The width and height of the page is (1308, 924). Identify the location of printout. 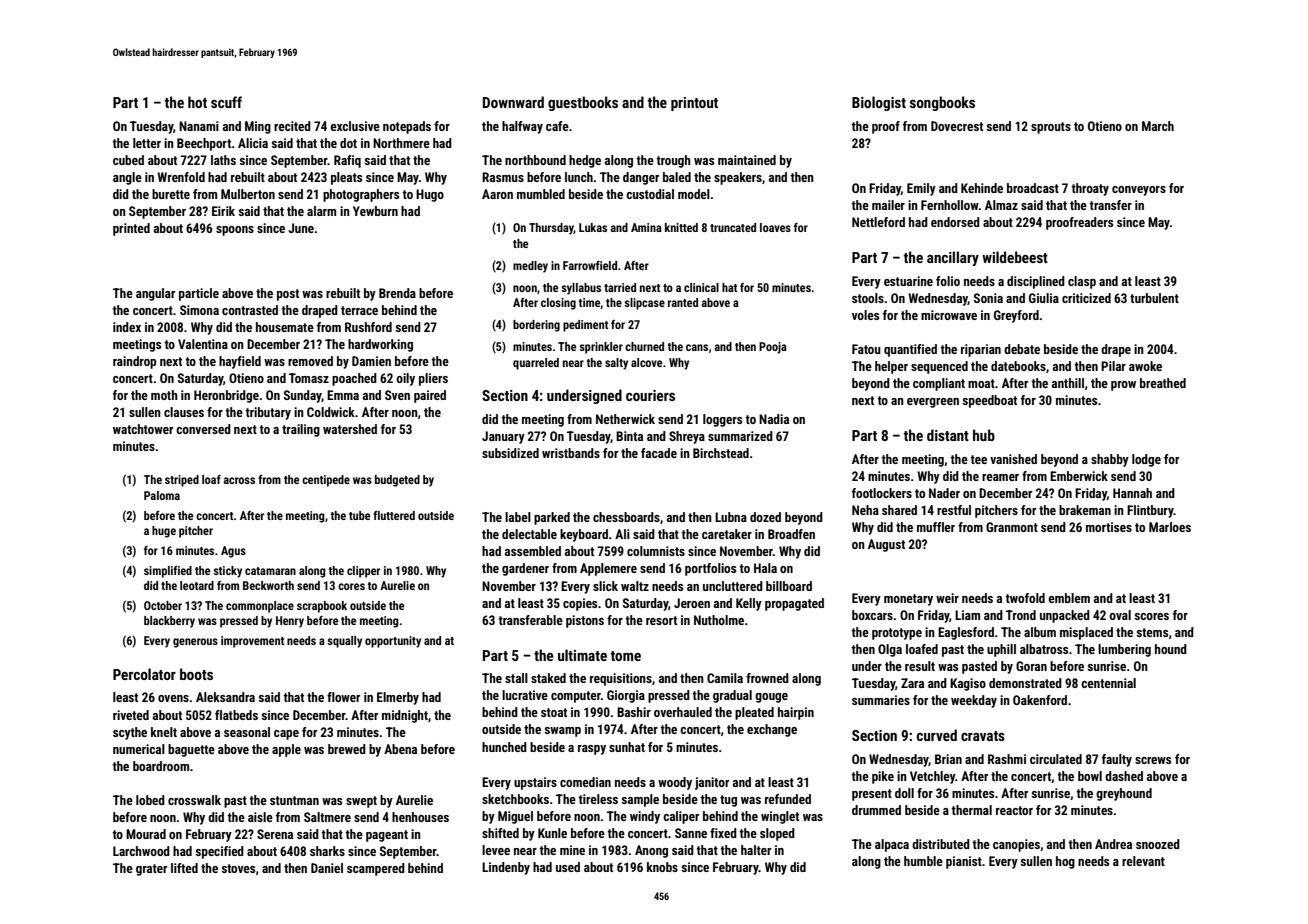
(694, 104).
